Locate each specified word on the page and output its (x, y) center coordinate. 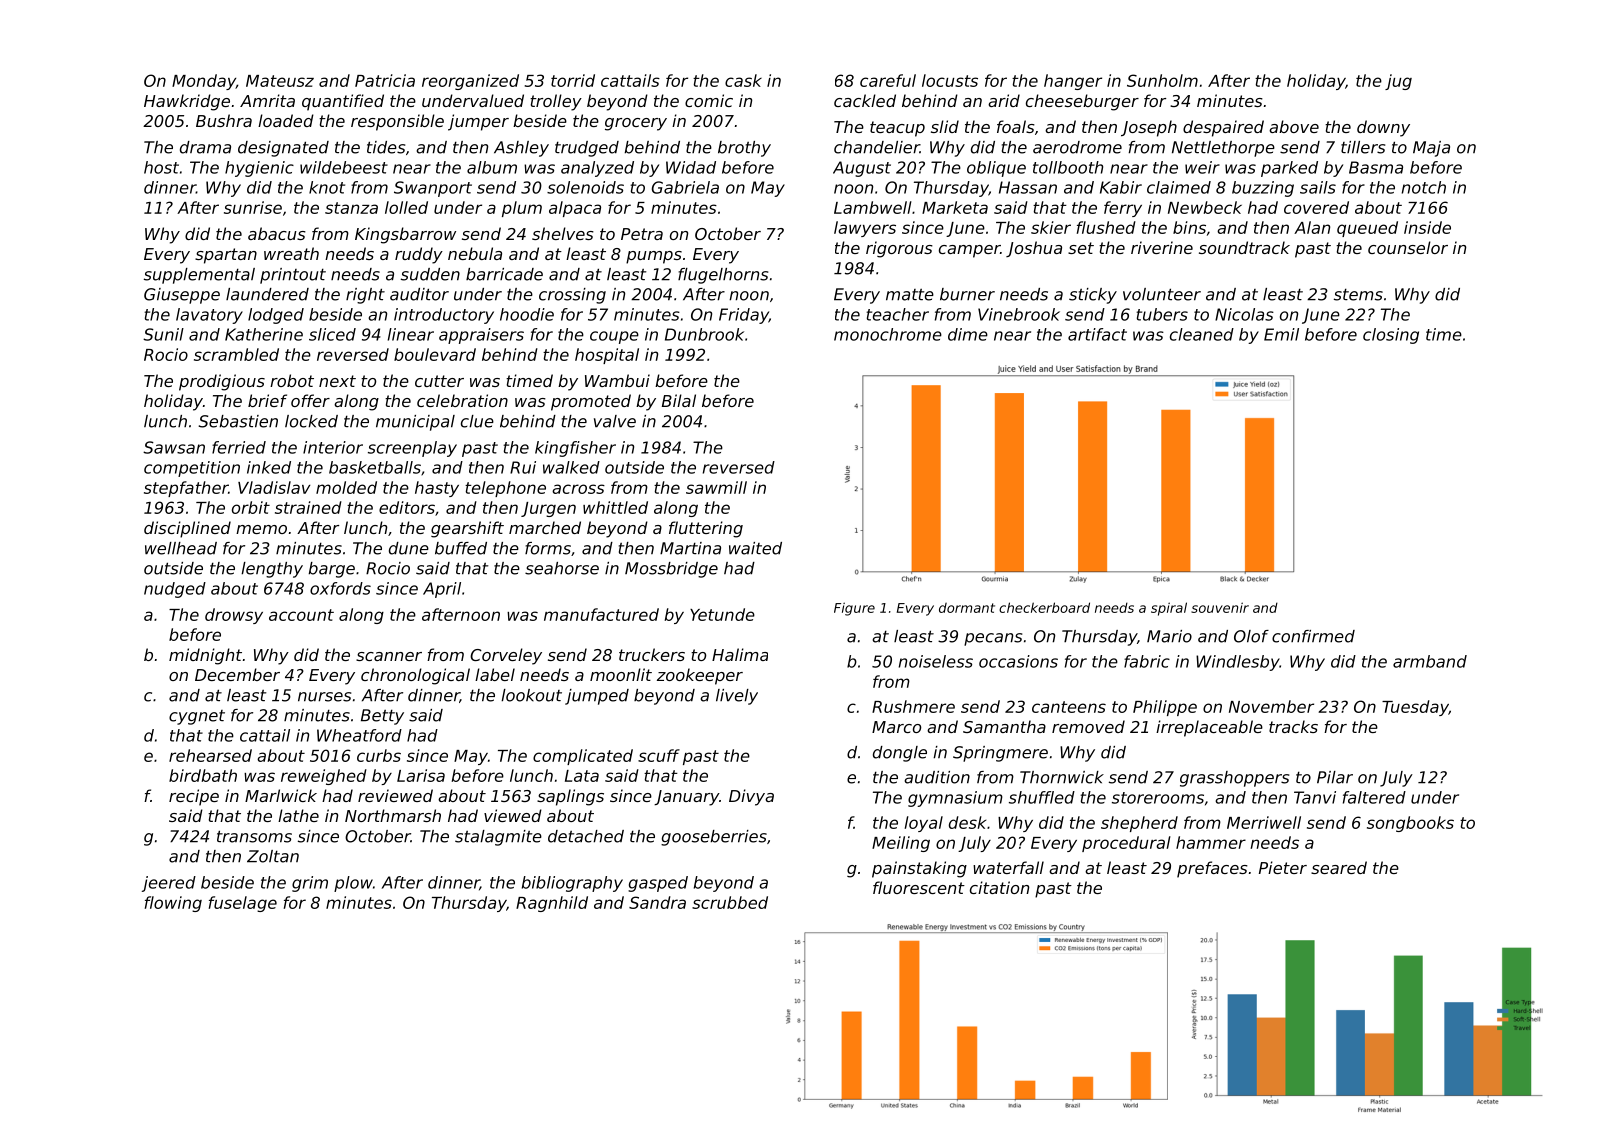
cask (743, 80)
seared (1339, 867)
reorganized (470, 82)
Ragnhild (552, 904)
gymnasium (955, 799)
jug (1398, 82)
